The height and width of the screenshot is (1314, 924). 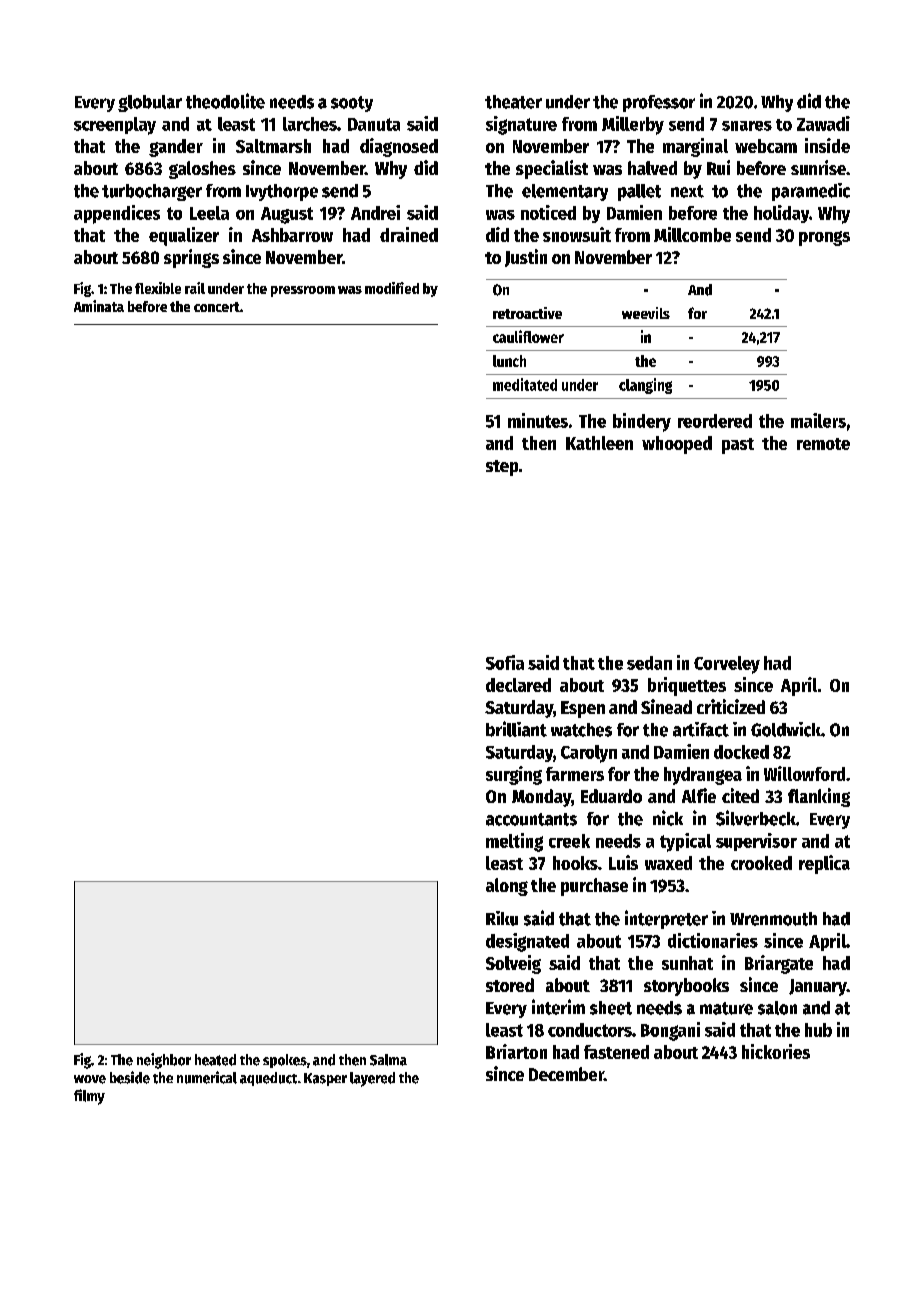 I want to click on Sofia, so click(x=505, y=662).
